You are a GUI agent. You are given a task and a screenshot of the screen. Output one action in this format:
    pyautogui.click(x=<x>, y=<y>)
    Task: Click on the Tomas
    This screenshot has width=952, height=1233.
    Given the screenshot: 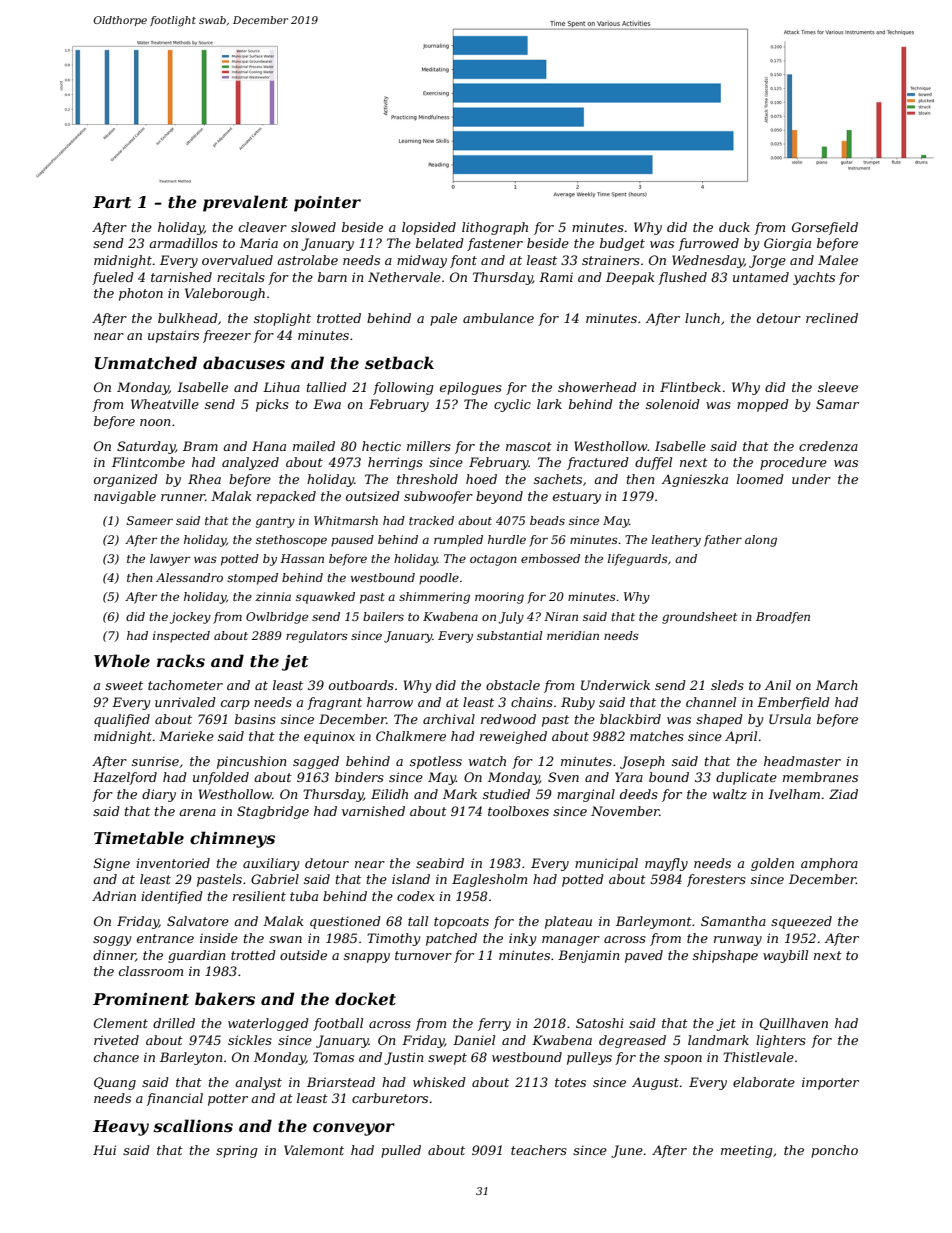 What is the action you would take?
    pyautogui.click(x=333, y=1057)
